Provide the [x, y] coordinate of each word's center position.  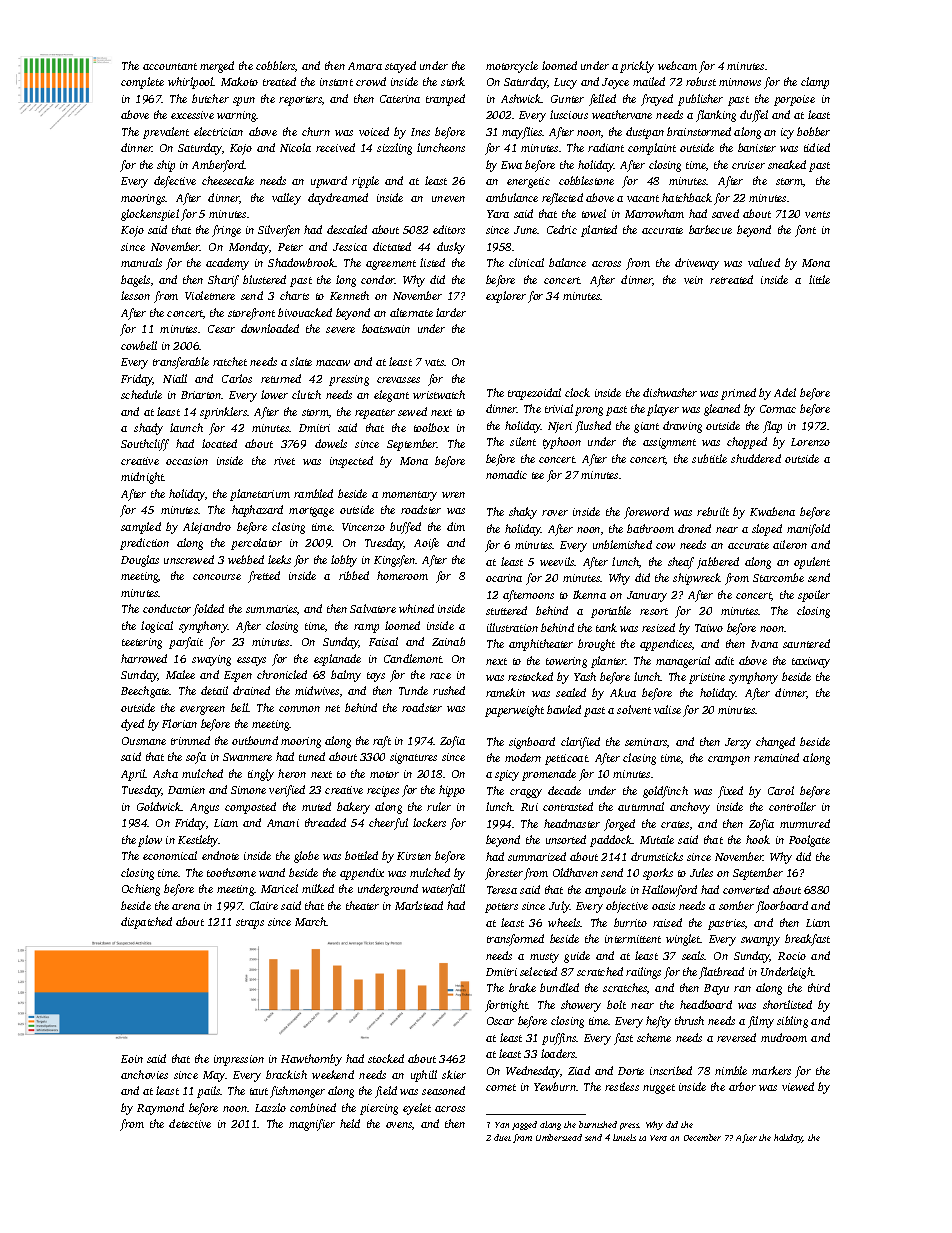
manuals [141, 262]
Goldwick [159, 806]
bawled [564, 709]
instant [336, 82]
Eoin [132, 1059]
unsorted [566, 839]
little [819, 279]
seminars [646, 742]
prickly [637, 67]
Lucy [565, 83]
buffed [405, 528]
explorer [506, 297]
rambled [313, 493]
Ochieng [141, 890]
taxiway [811, 662]
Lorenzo [810, 442]
